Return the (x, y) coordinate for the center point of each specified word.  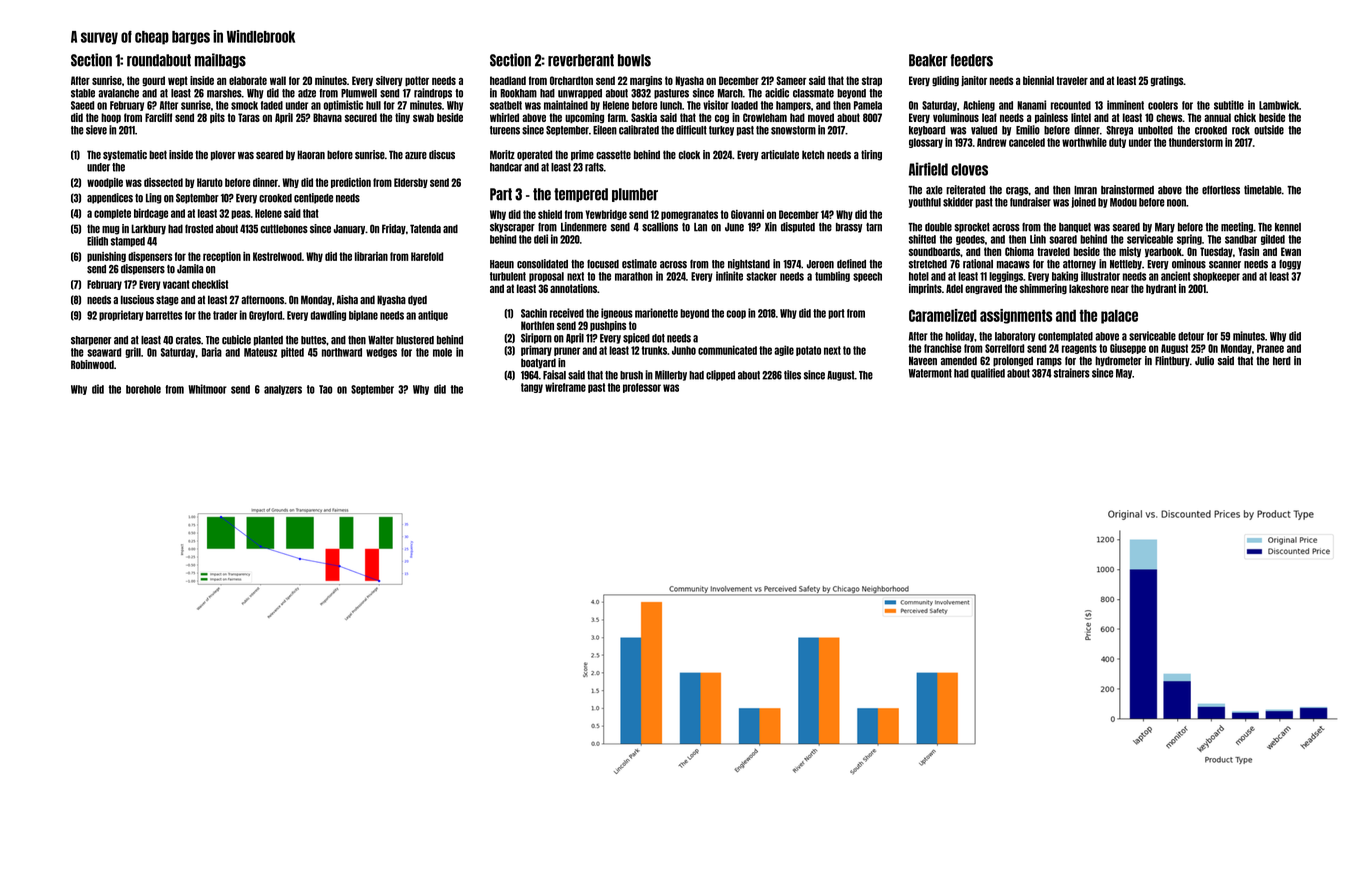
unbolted (1155, 130)
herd (1282, 360)
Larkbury (148, 229)
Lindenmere (584, 227)
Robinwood (92, 364)
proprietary (121, 315)
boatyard (538, 363)
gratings (1167, 81)
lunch (671, 105)
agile (784, 350)
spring (1189, 239)
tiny (402, 118)
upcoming (584, 118)
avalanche (118, 93)
